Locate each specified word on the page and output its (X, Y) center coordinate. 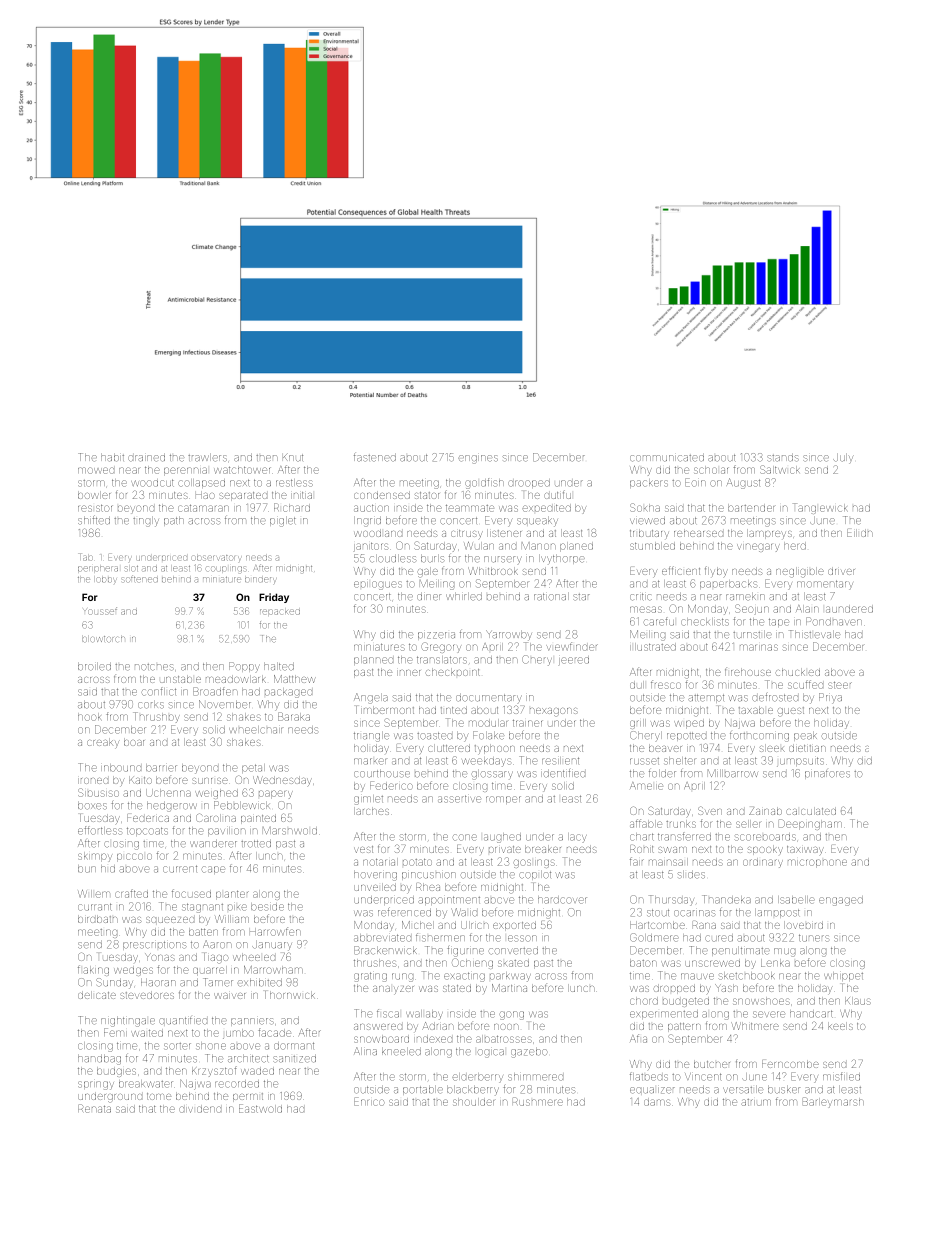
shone (211, 1046)
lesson (522, 938)
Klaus (858, 1001)
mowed (96, 470)
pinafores (827, 774)
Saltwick (779, 469)
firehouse (748, 672)
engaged (841, 901)
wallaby (424, 1015)
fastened (375, 458)
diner (429, 597)
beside (267, 907)
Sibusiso (98, 792)
